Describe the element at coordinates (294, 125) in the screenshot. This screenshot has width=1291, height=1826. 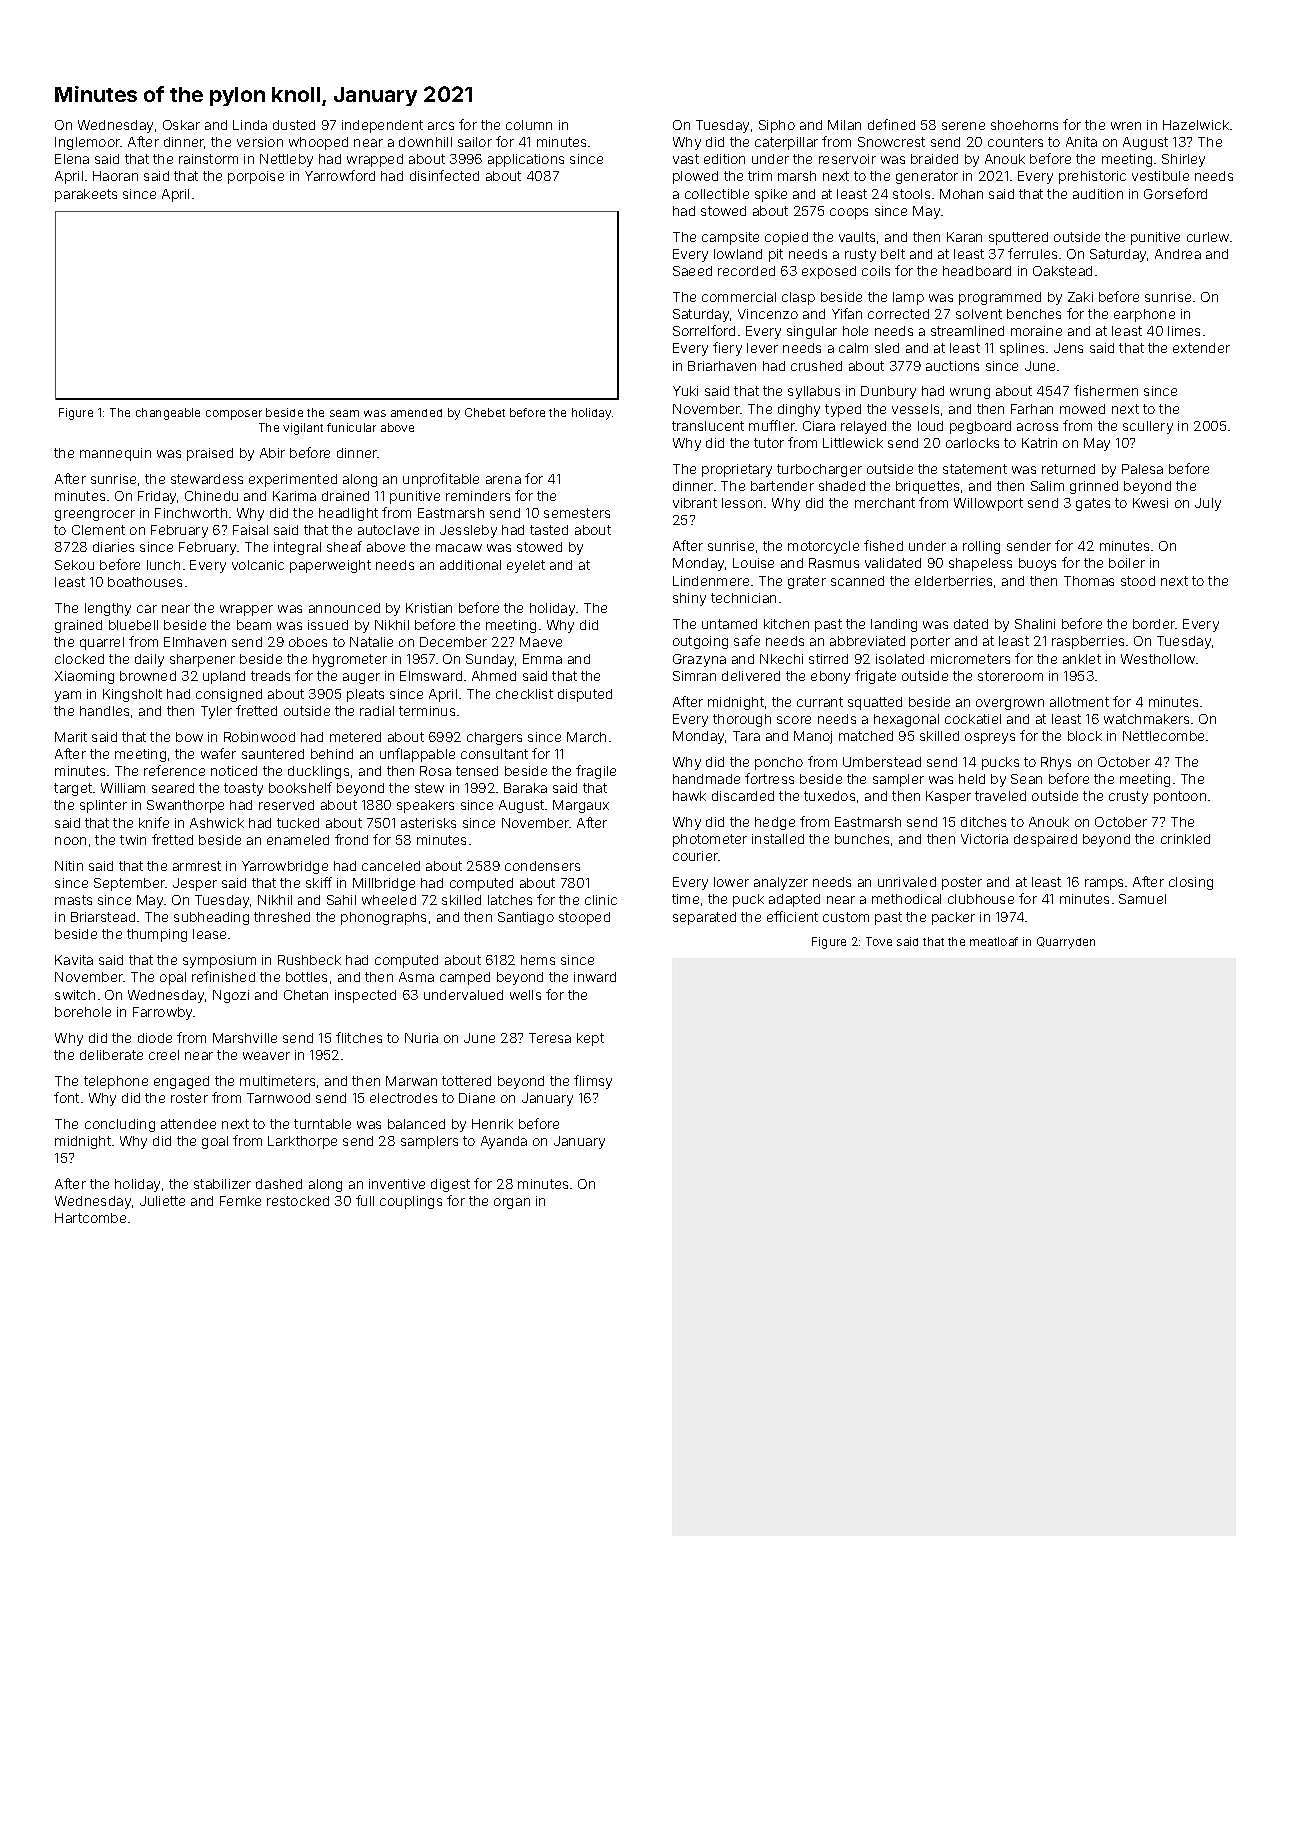
I see `dusted` at that location.
